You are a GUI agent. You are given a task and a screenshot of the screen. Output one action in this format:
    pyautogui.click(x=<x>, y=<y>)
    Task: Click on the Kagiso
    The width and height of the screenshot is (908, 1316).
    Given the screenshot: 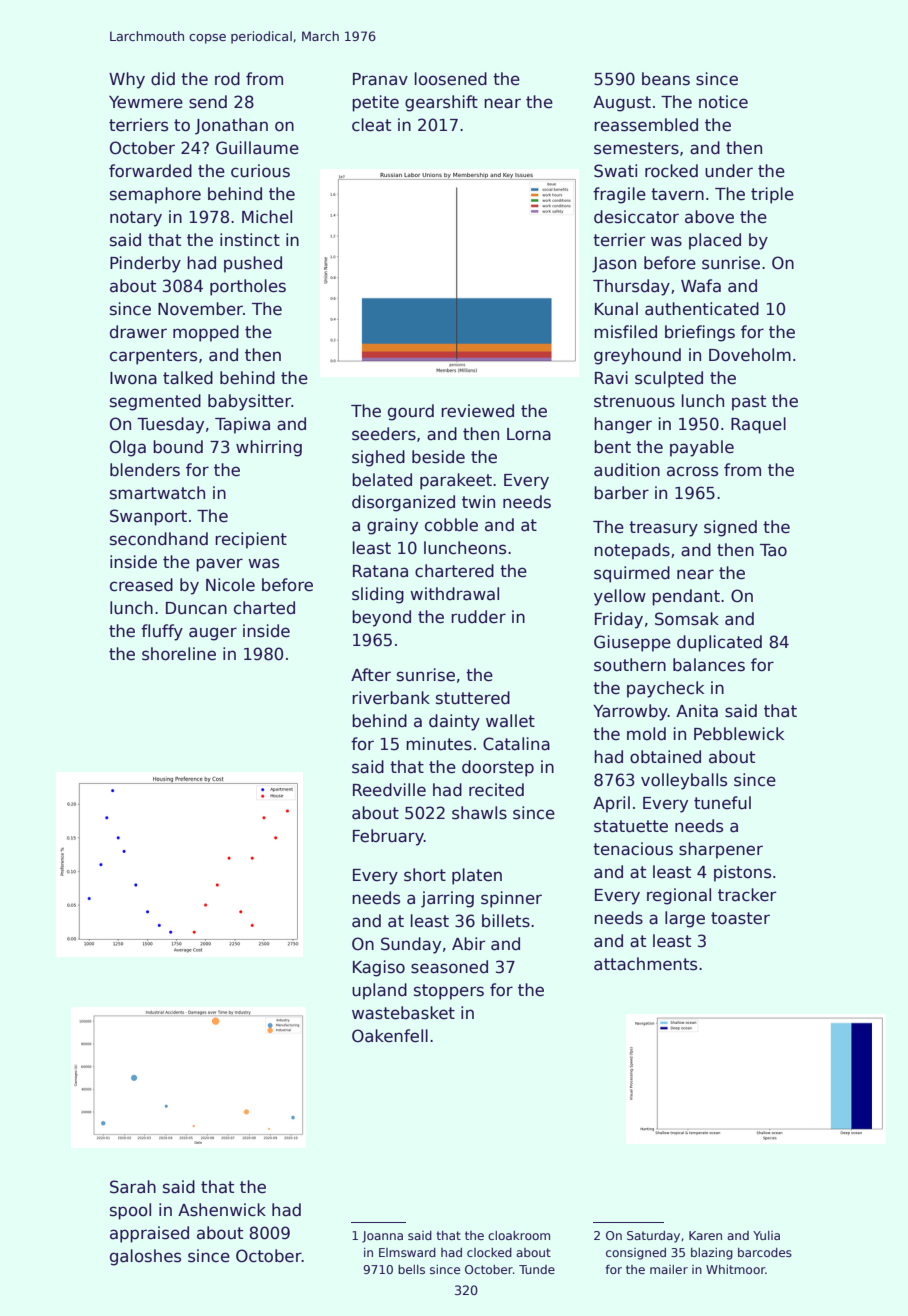 What is the action you would take?
    pyautogui.click(x=379, y=968)
